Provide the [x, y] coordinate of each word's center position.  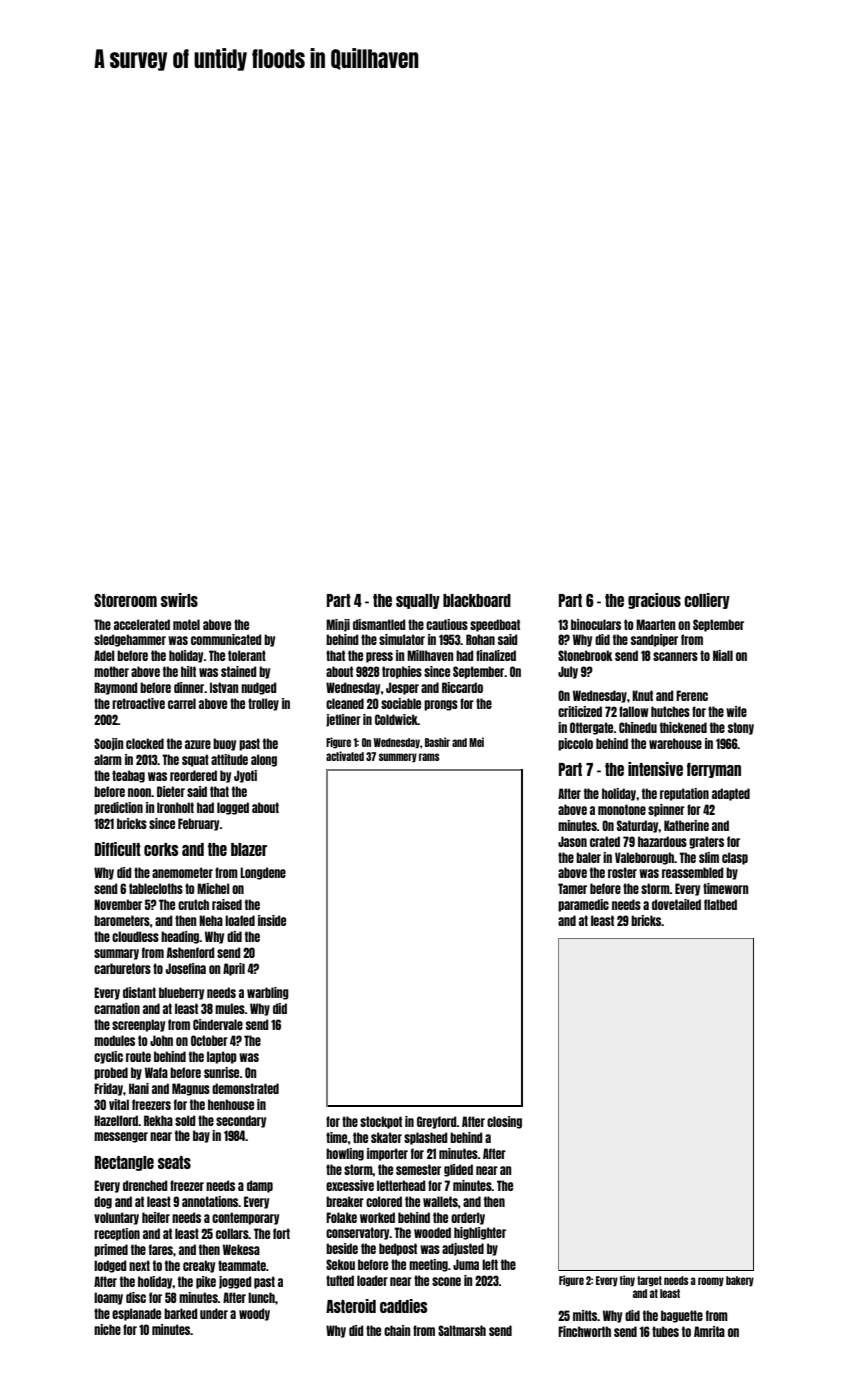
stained [239, 671]
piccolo [575, 744]
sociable [401, 703]
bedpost [398, 1249]
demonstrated [245, 1088]
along [264, 760]
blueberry [181, 993]
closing [504, 1122]
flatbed [720, 904]
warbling [268, 993]
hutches [670, 711]
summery [398, 758]
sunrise [221, 1072]
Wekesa [241, 1249]
